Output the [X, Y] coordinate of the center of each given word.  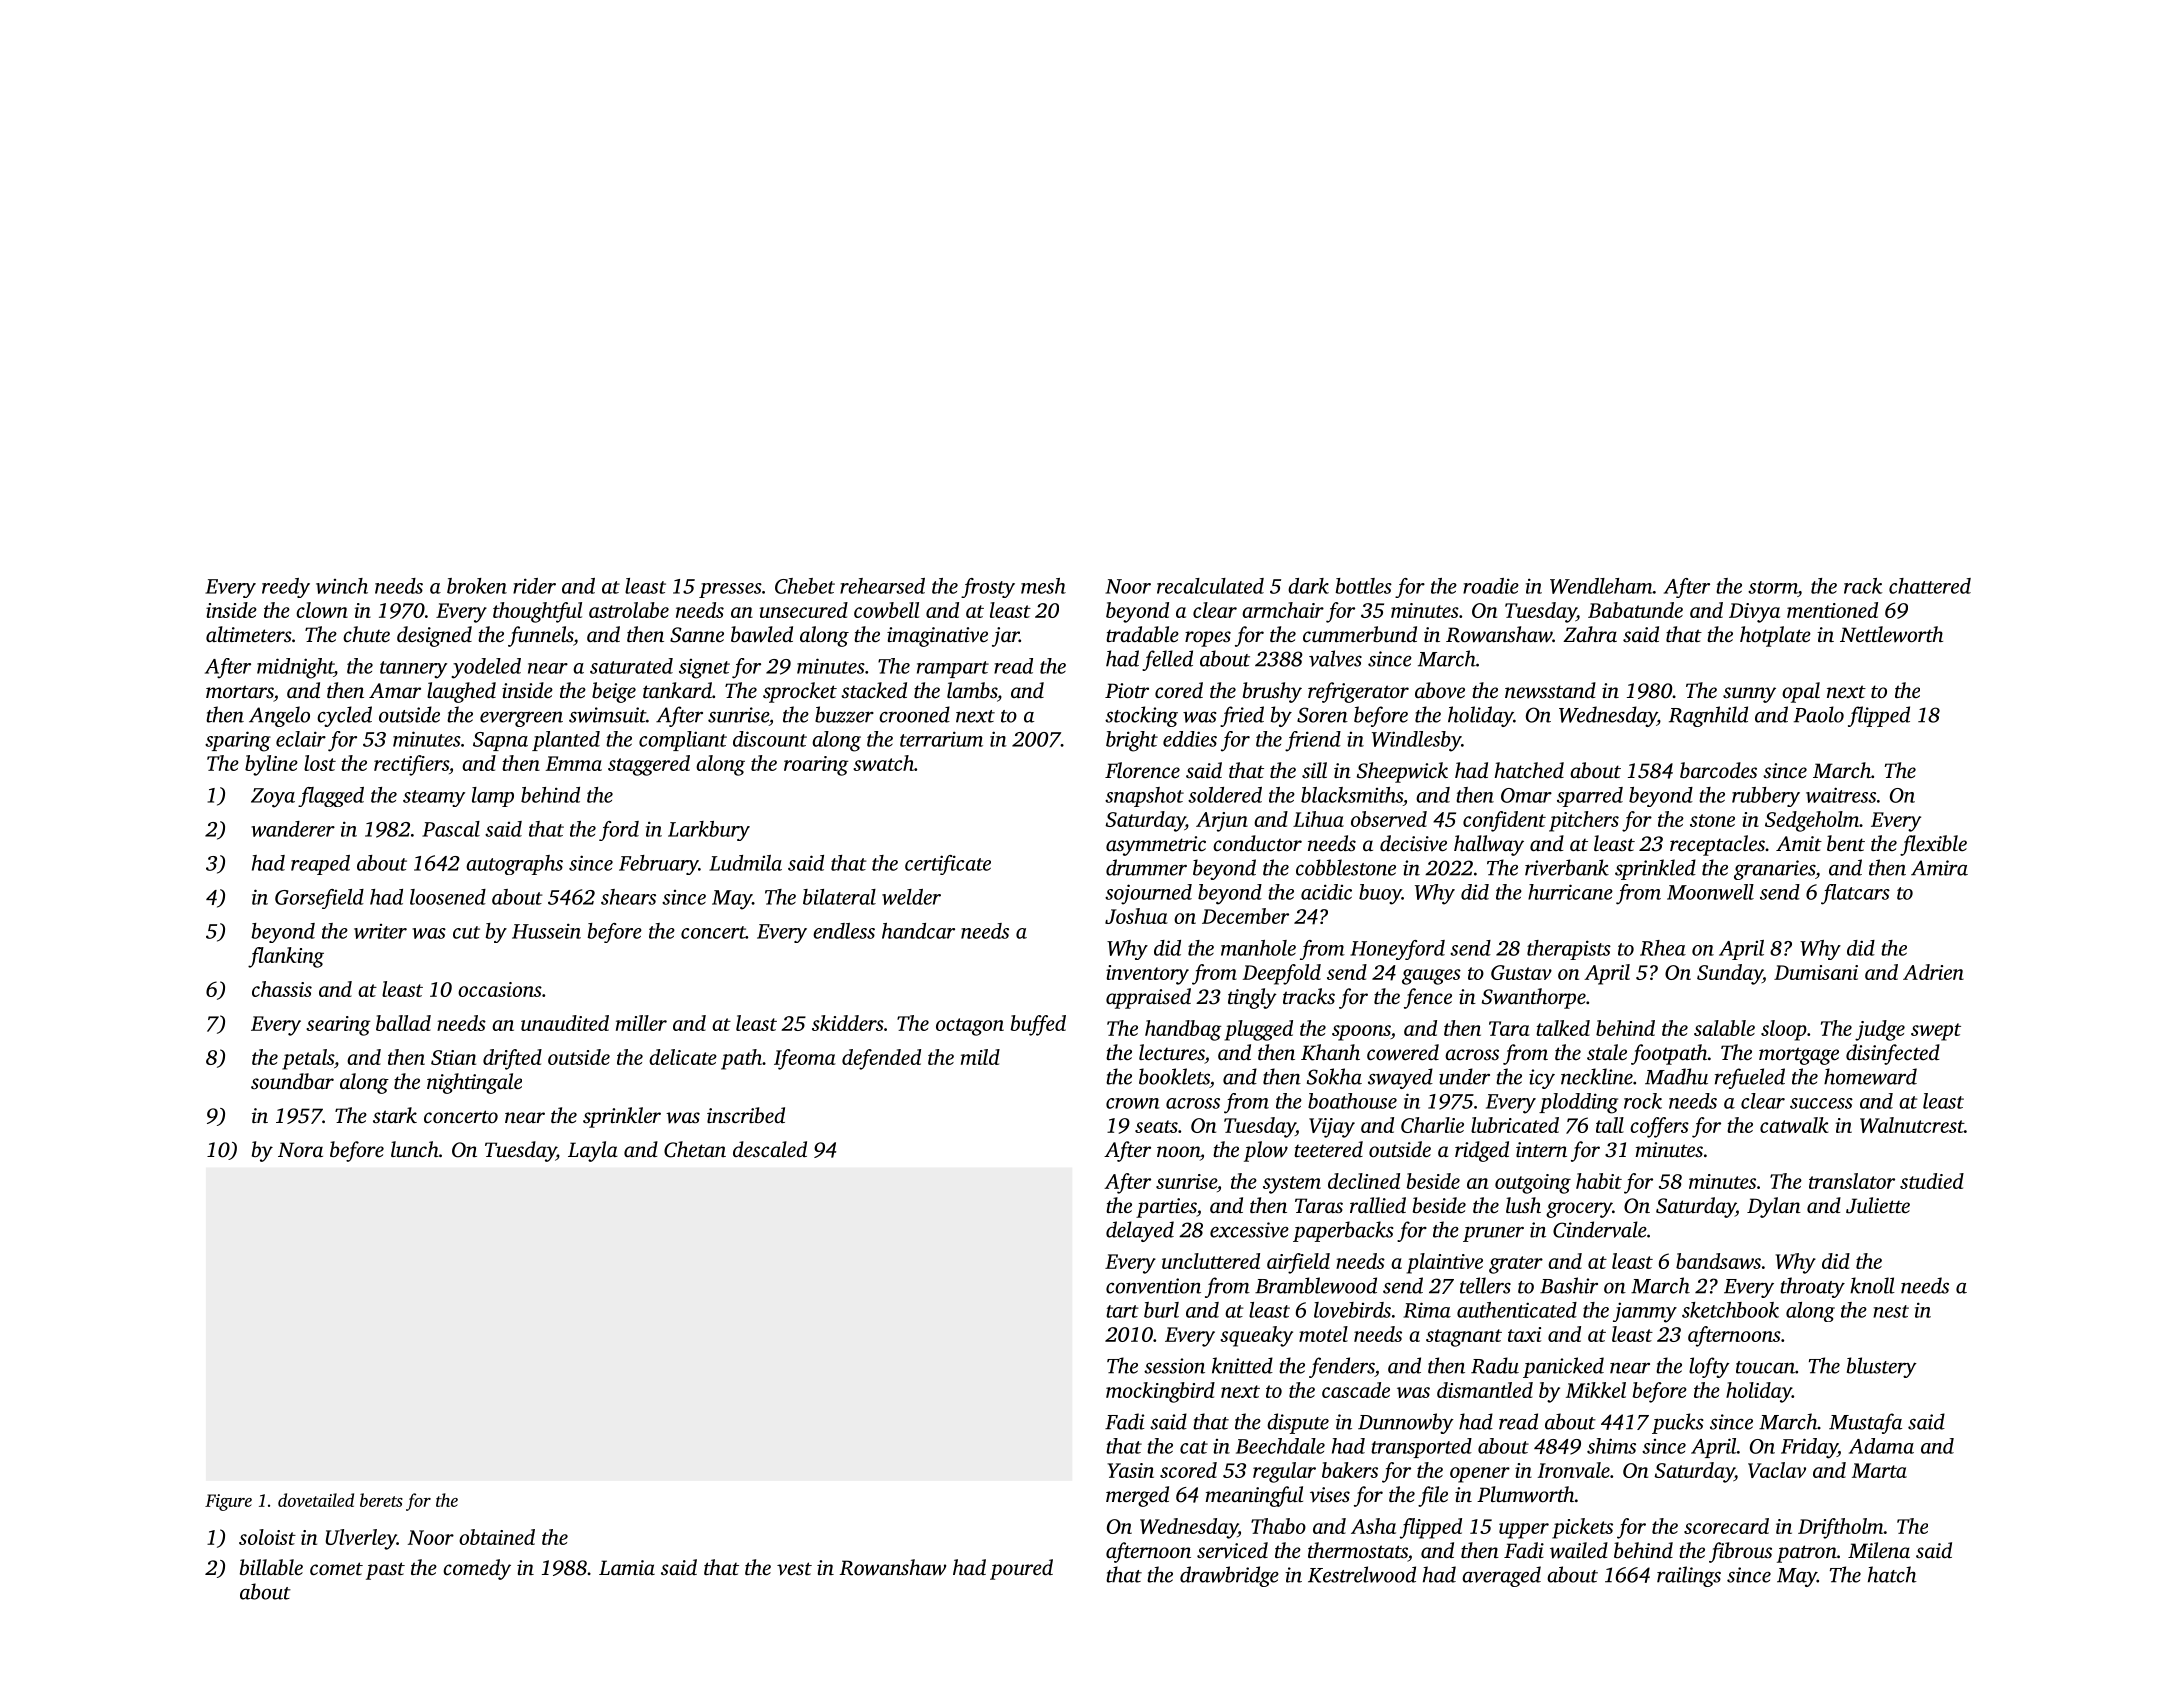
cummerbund [1360, 634]
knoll [1872, 1285]
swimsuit [607, 715]
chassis [282, 989]
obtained [497, 1537]
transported [1421, 1448]
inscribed [746, 1115]
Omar [1526, 795]
